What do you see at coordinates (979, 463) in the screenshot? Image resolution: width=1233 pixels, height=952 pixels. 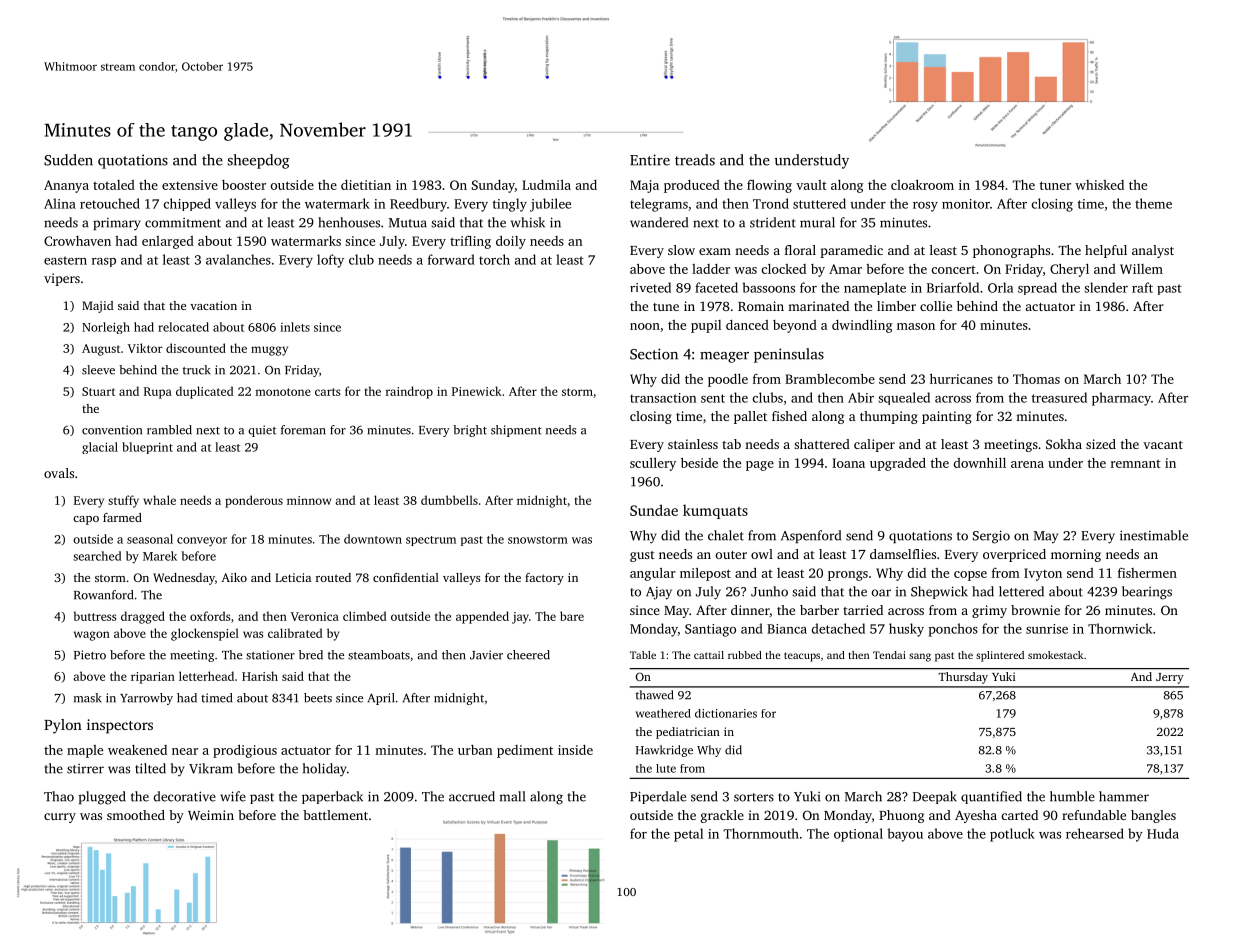 I see `downhill` at bounding box center [979, 463].
